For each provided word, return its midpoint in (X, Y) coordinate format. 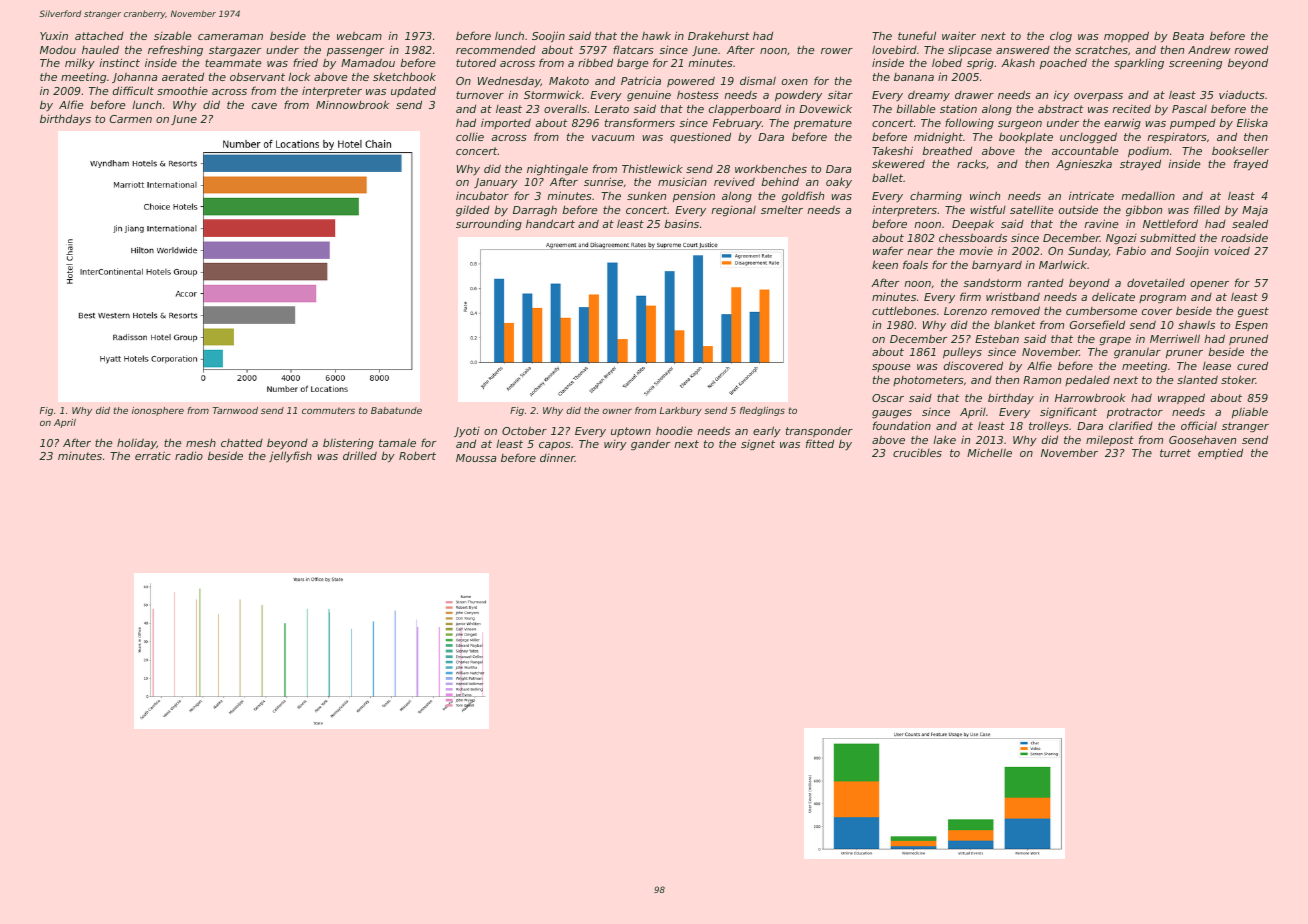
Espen (1251, 326)
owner (617, 411)
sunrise (603, 181)
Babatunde (396, 410)
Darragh (535, 211)
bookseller (1240, 150)
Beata (1188, 36)
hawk (656, 36)
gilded (473, 210)
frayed (1251, 165)
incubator (482, 195)
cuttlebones (904, 310)
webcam (359, 35)
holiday (137, 443)
